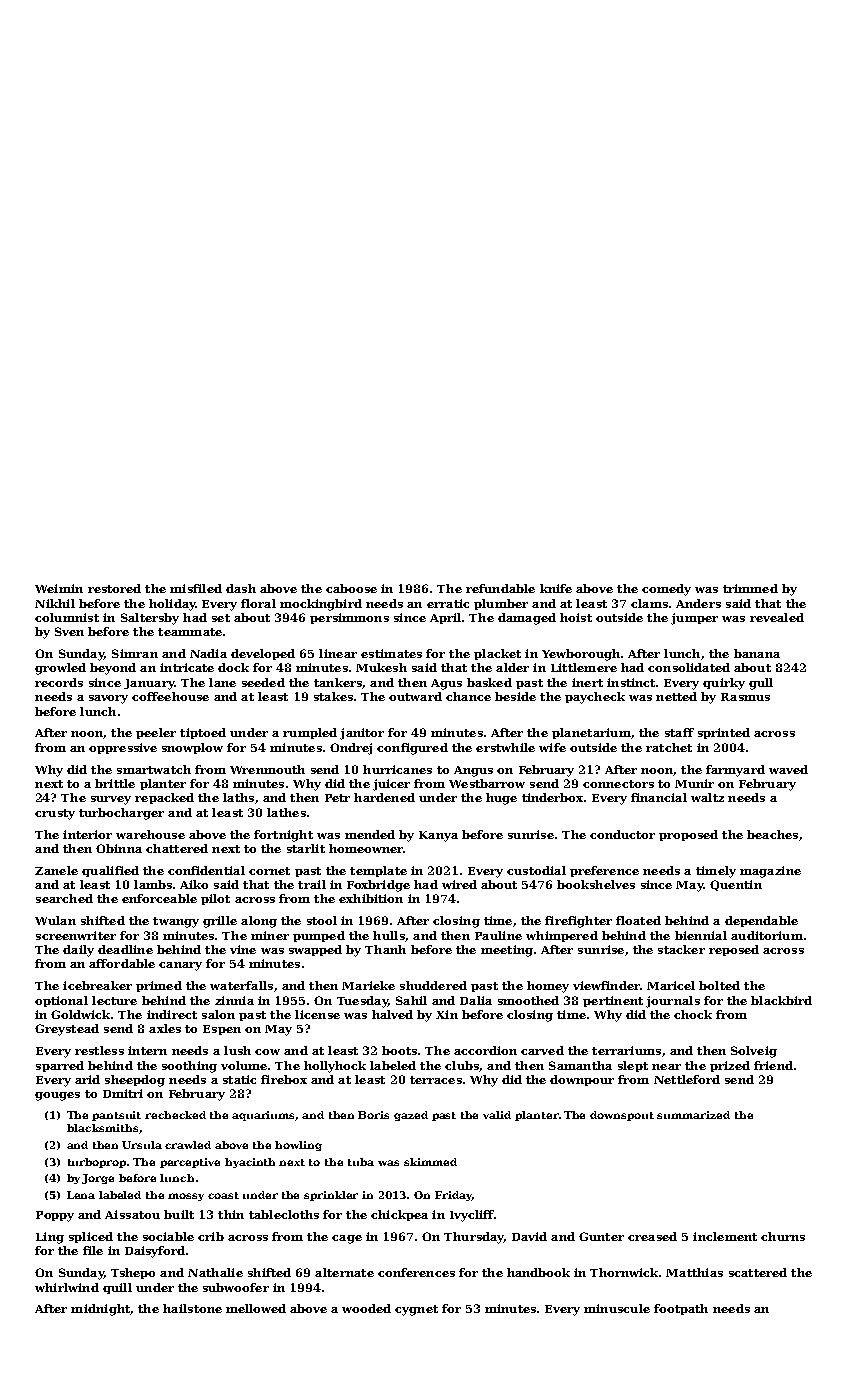  I want to click on waved, so click(788, 769).
